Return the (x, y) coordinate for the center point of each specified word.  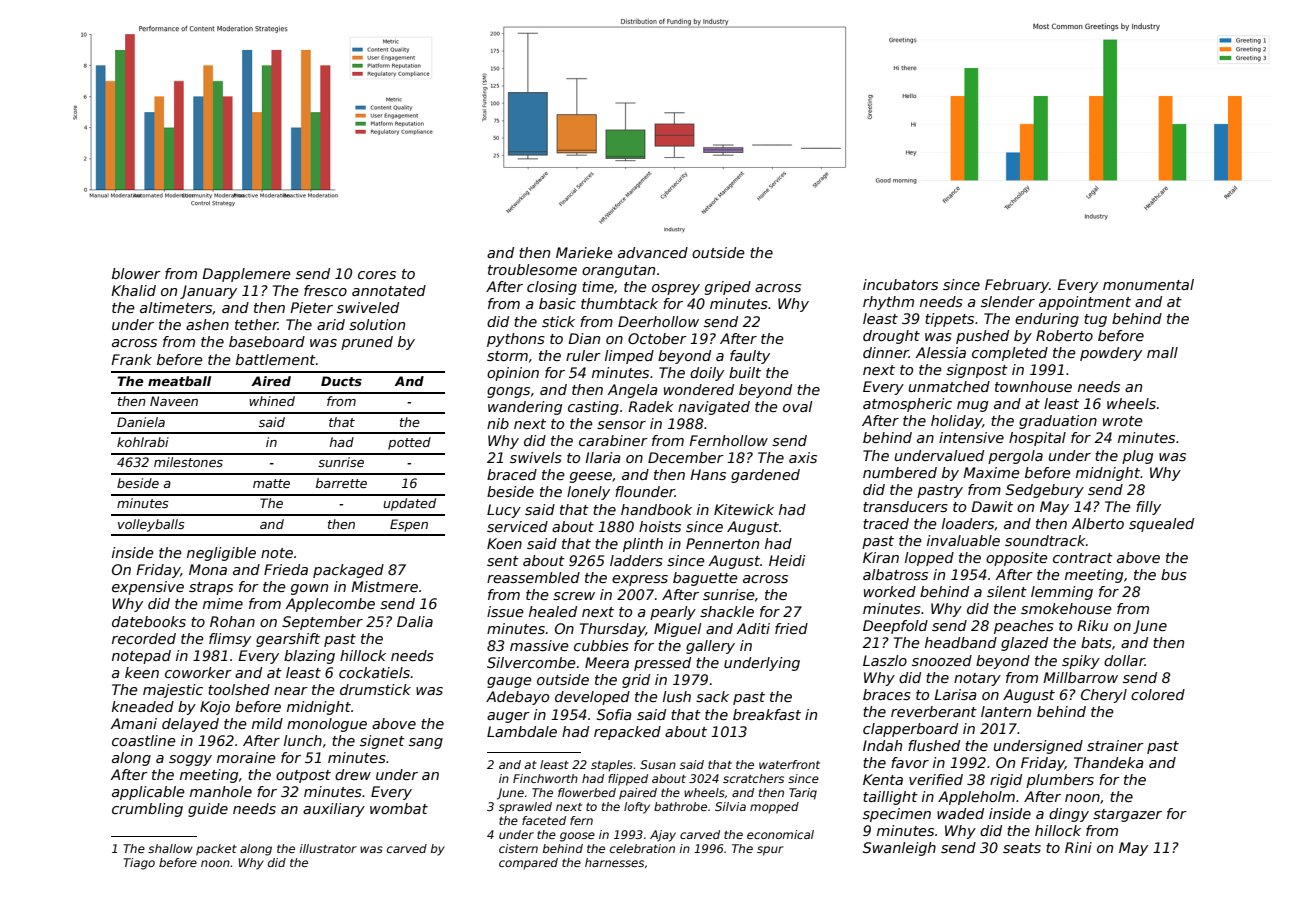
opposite (1017, 559)
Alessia (940, 352)
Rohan (232, 621)
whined (272, 401)
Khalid (133, 290)
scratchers (753, 778)
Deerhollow (658, 321)
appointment (1085, 303)
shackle (727, 611)
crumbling (147, 810)
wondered (699, 389)
